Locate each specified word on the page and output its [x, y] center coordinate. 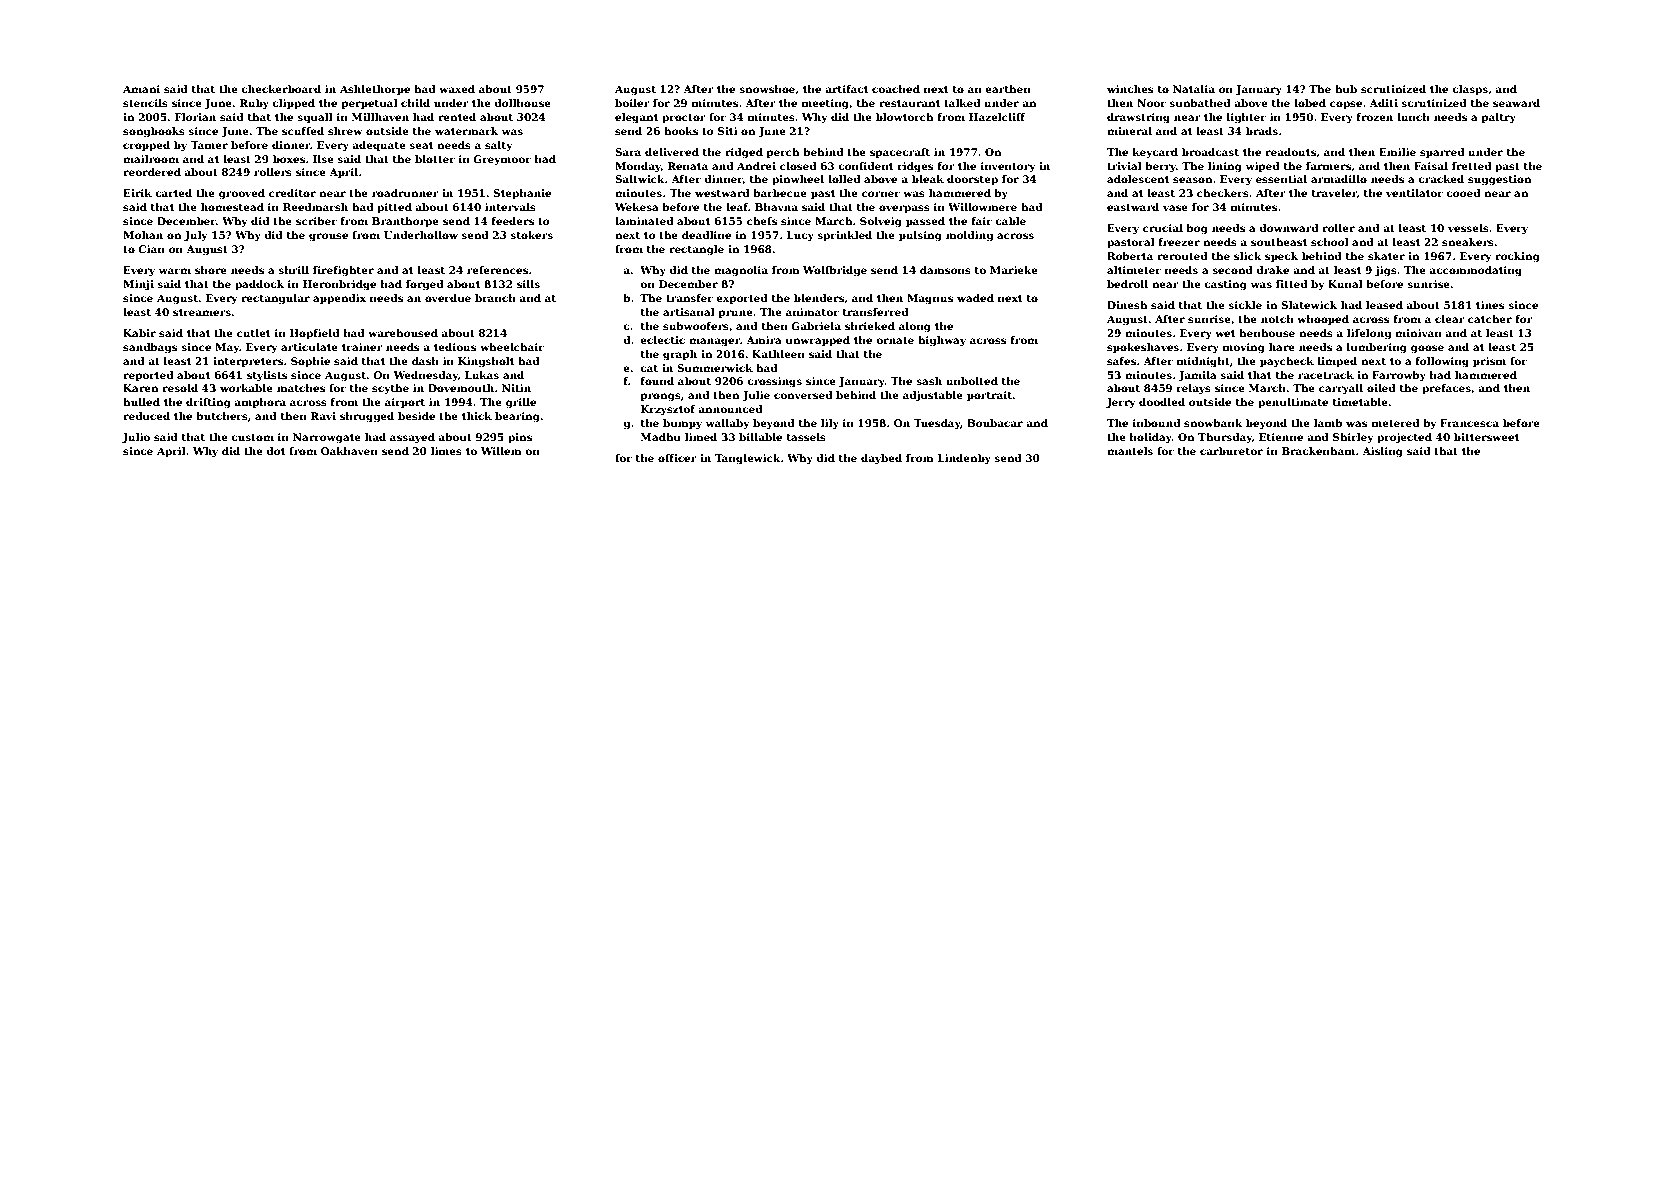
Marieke [1014, 270]
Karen [140, 388]
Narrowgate [327, 438]
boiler [632, 103]
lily [830, 424]
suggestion [1499, 180]
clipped [293, 104]
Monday [638, 167]
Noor [1151, 103]
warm [175, 271]
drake [1272, 270]
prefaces [1446, 389]
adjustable [933, 396]
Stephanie [522, 194]
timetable [1360, 402]
